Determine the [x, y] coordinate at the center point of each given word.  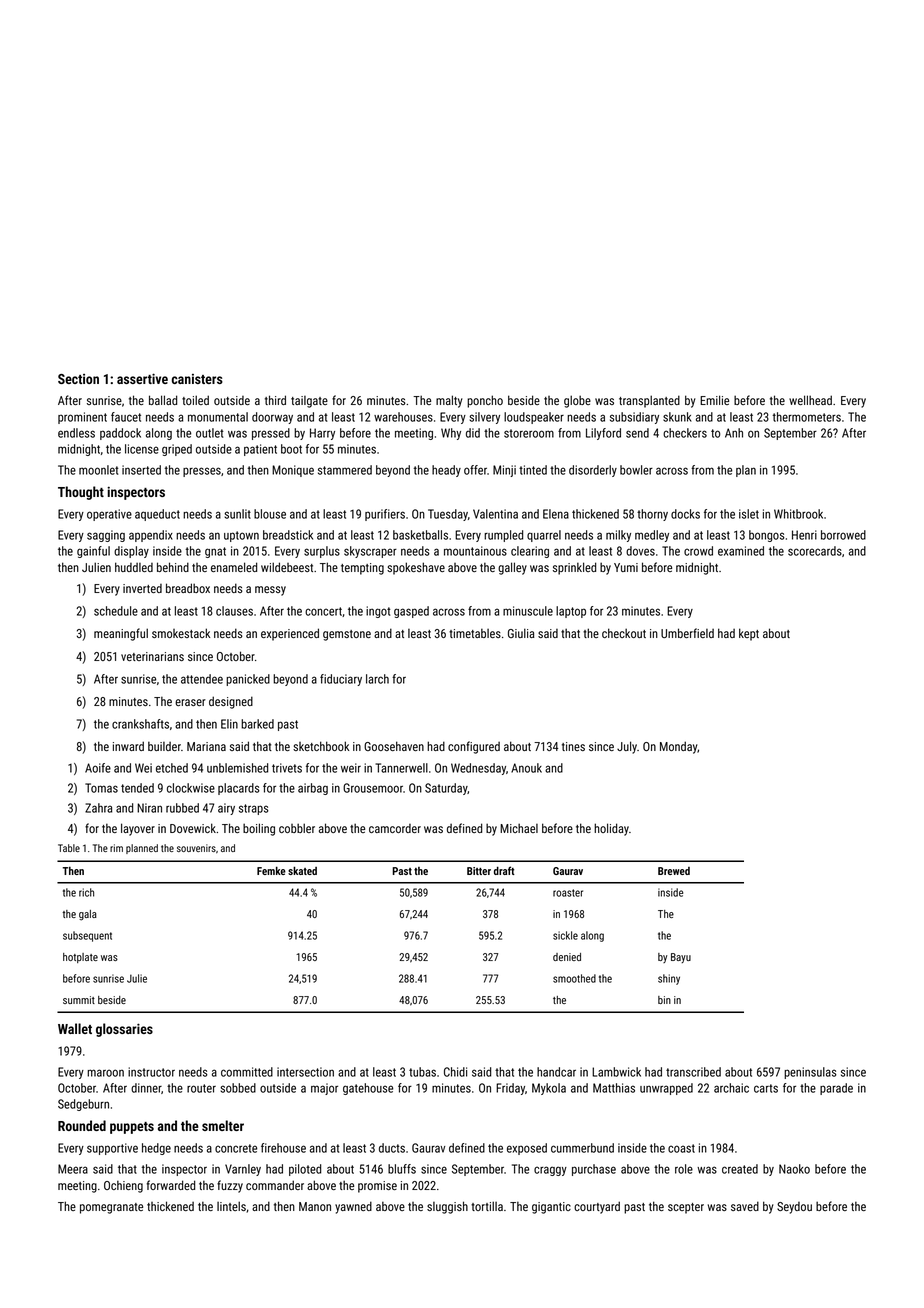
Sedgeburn [83, 1105]
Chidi [455, 1072]
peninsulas [810, 1073]
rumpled [503, 536]
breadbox [188, 588]
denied [567, 957]
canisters [197, 379]
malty [449, 401]
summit [79, 1000]
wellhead [810, 400]
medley [652, 536]
